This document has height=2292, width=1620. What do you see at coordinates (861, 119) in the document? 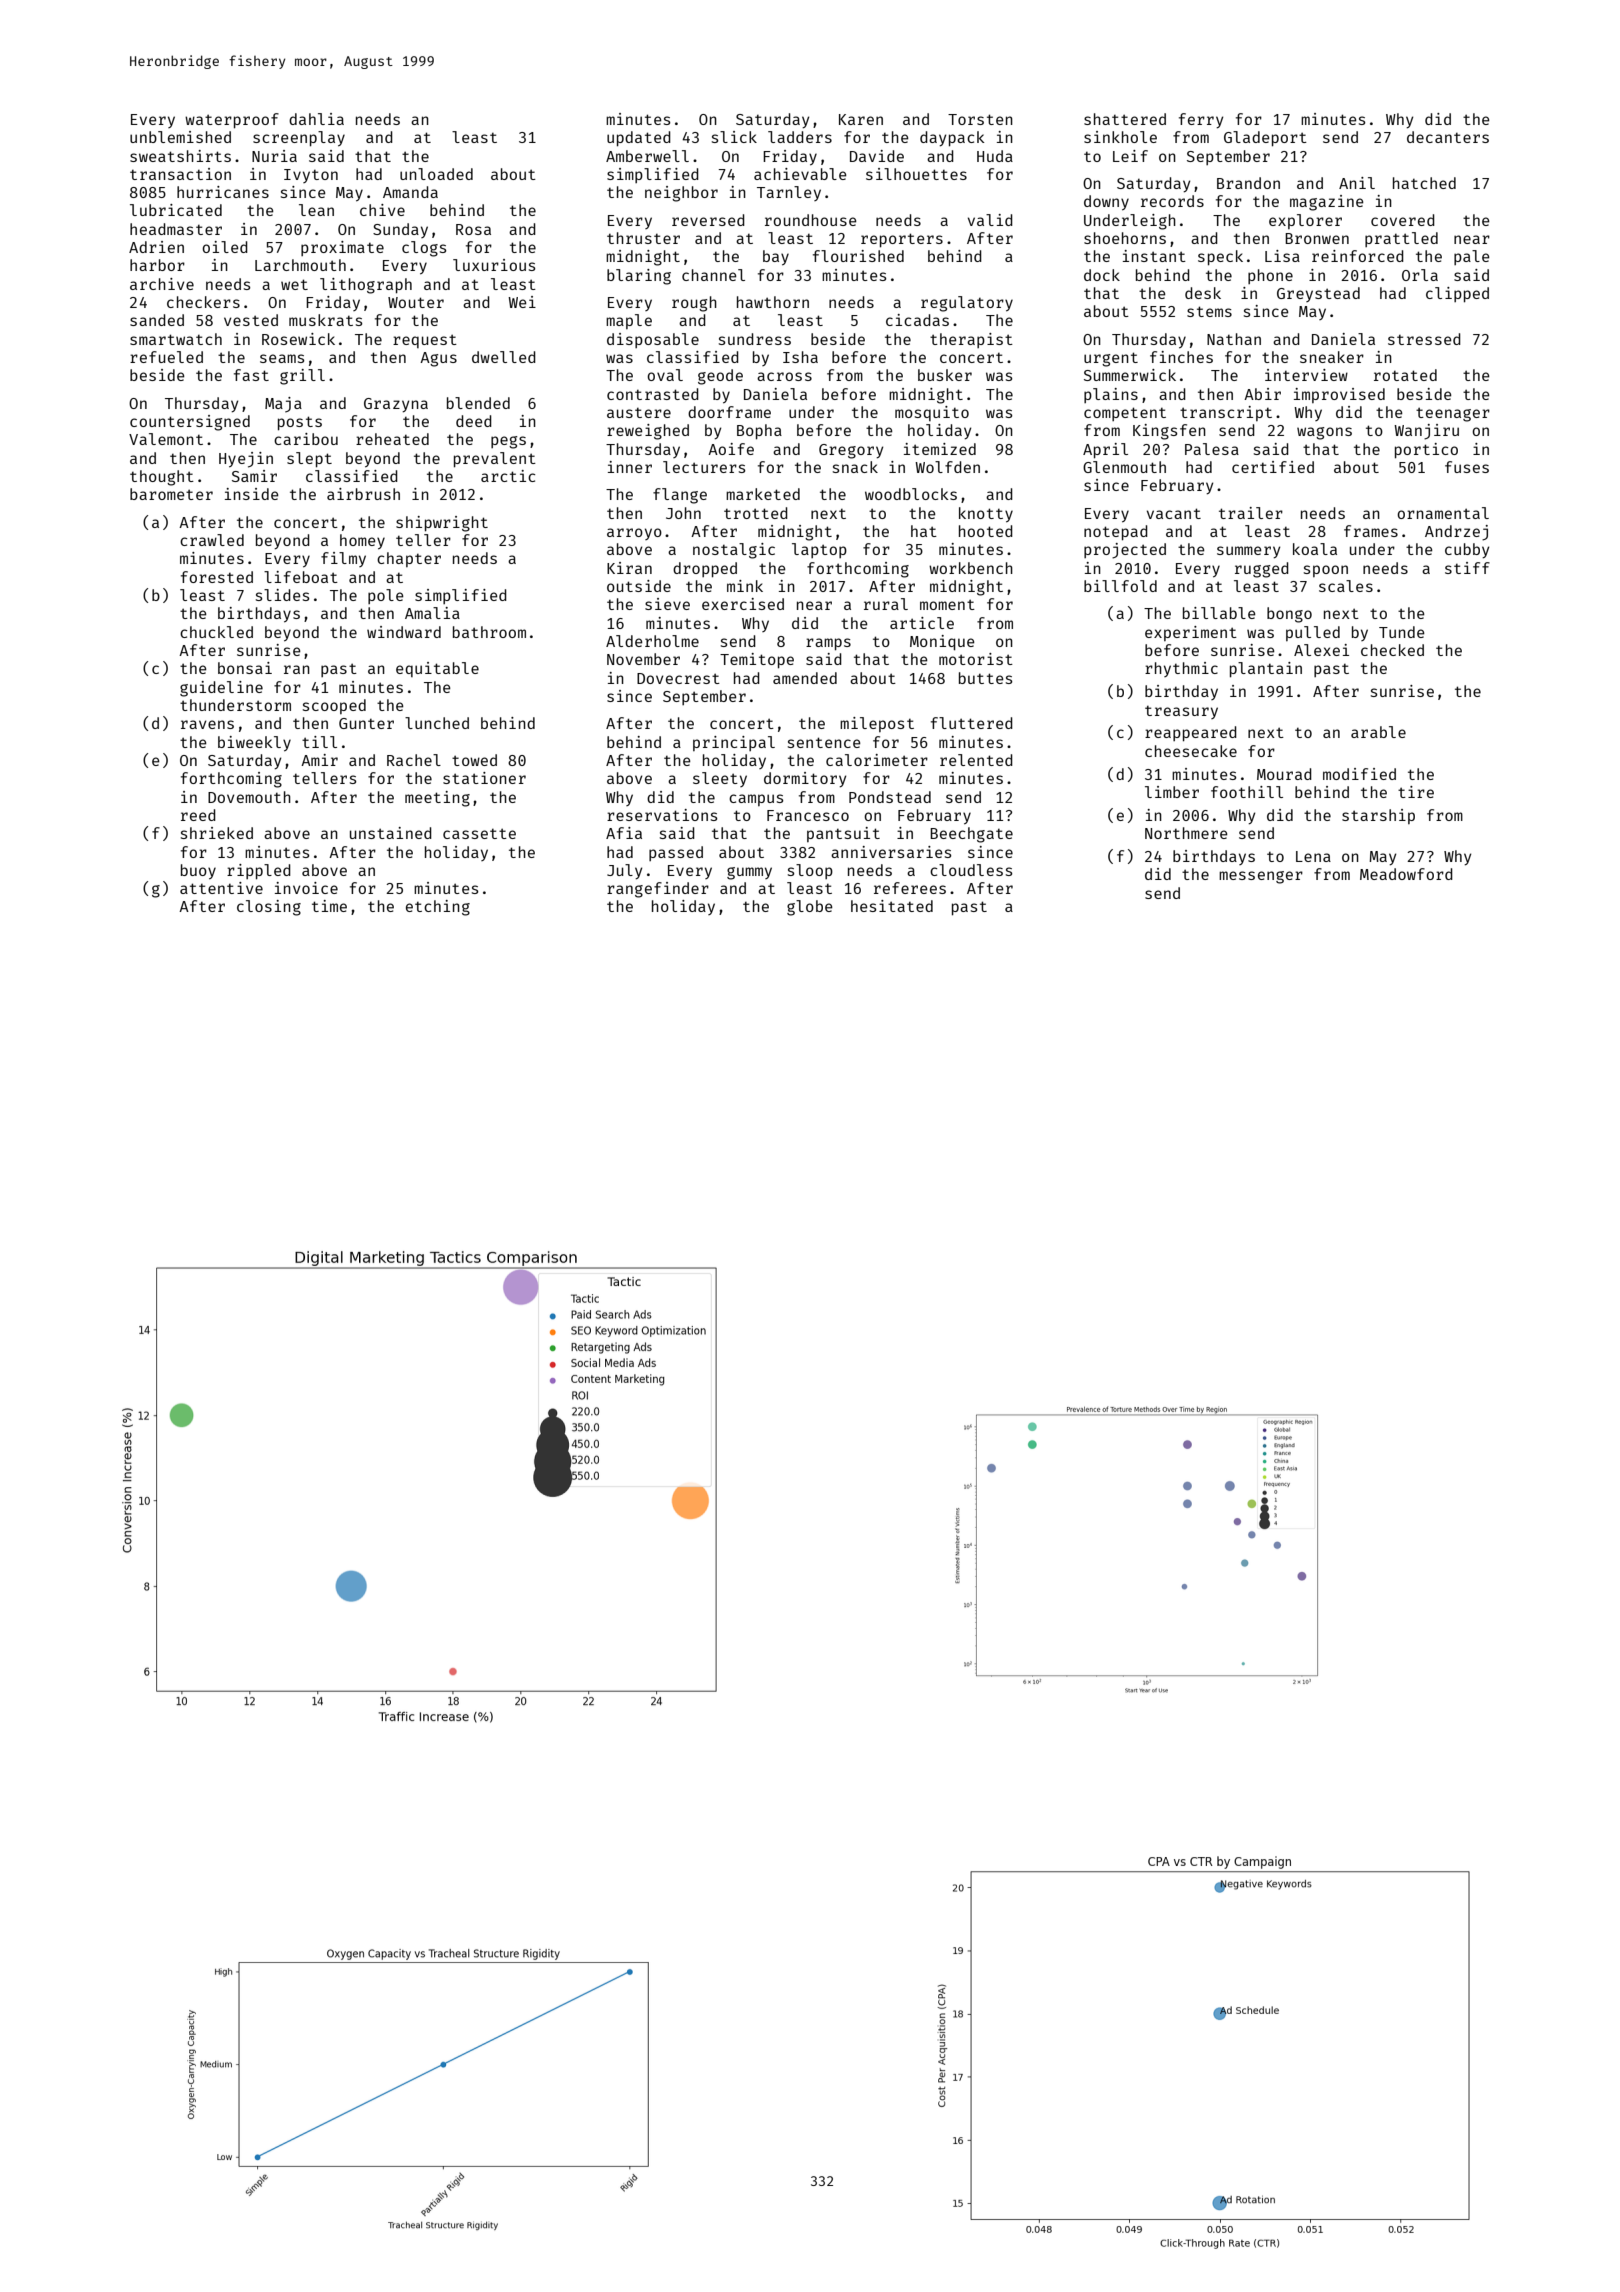
I see `Karen` at bounding box center [861, 119].
